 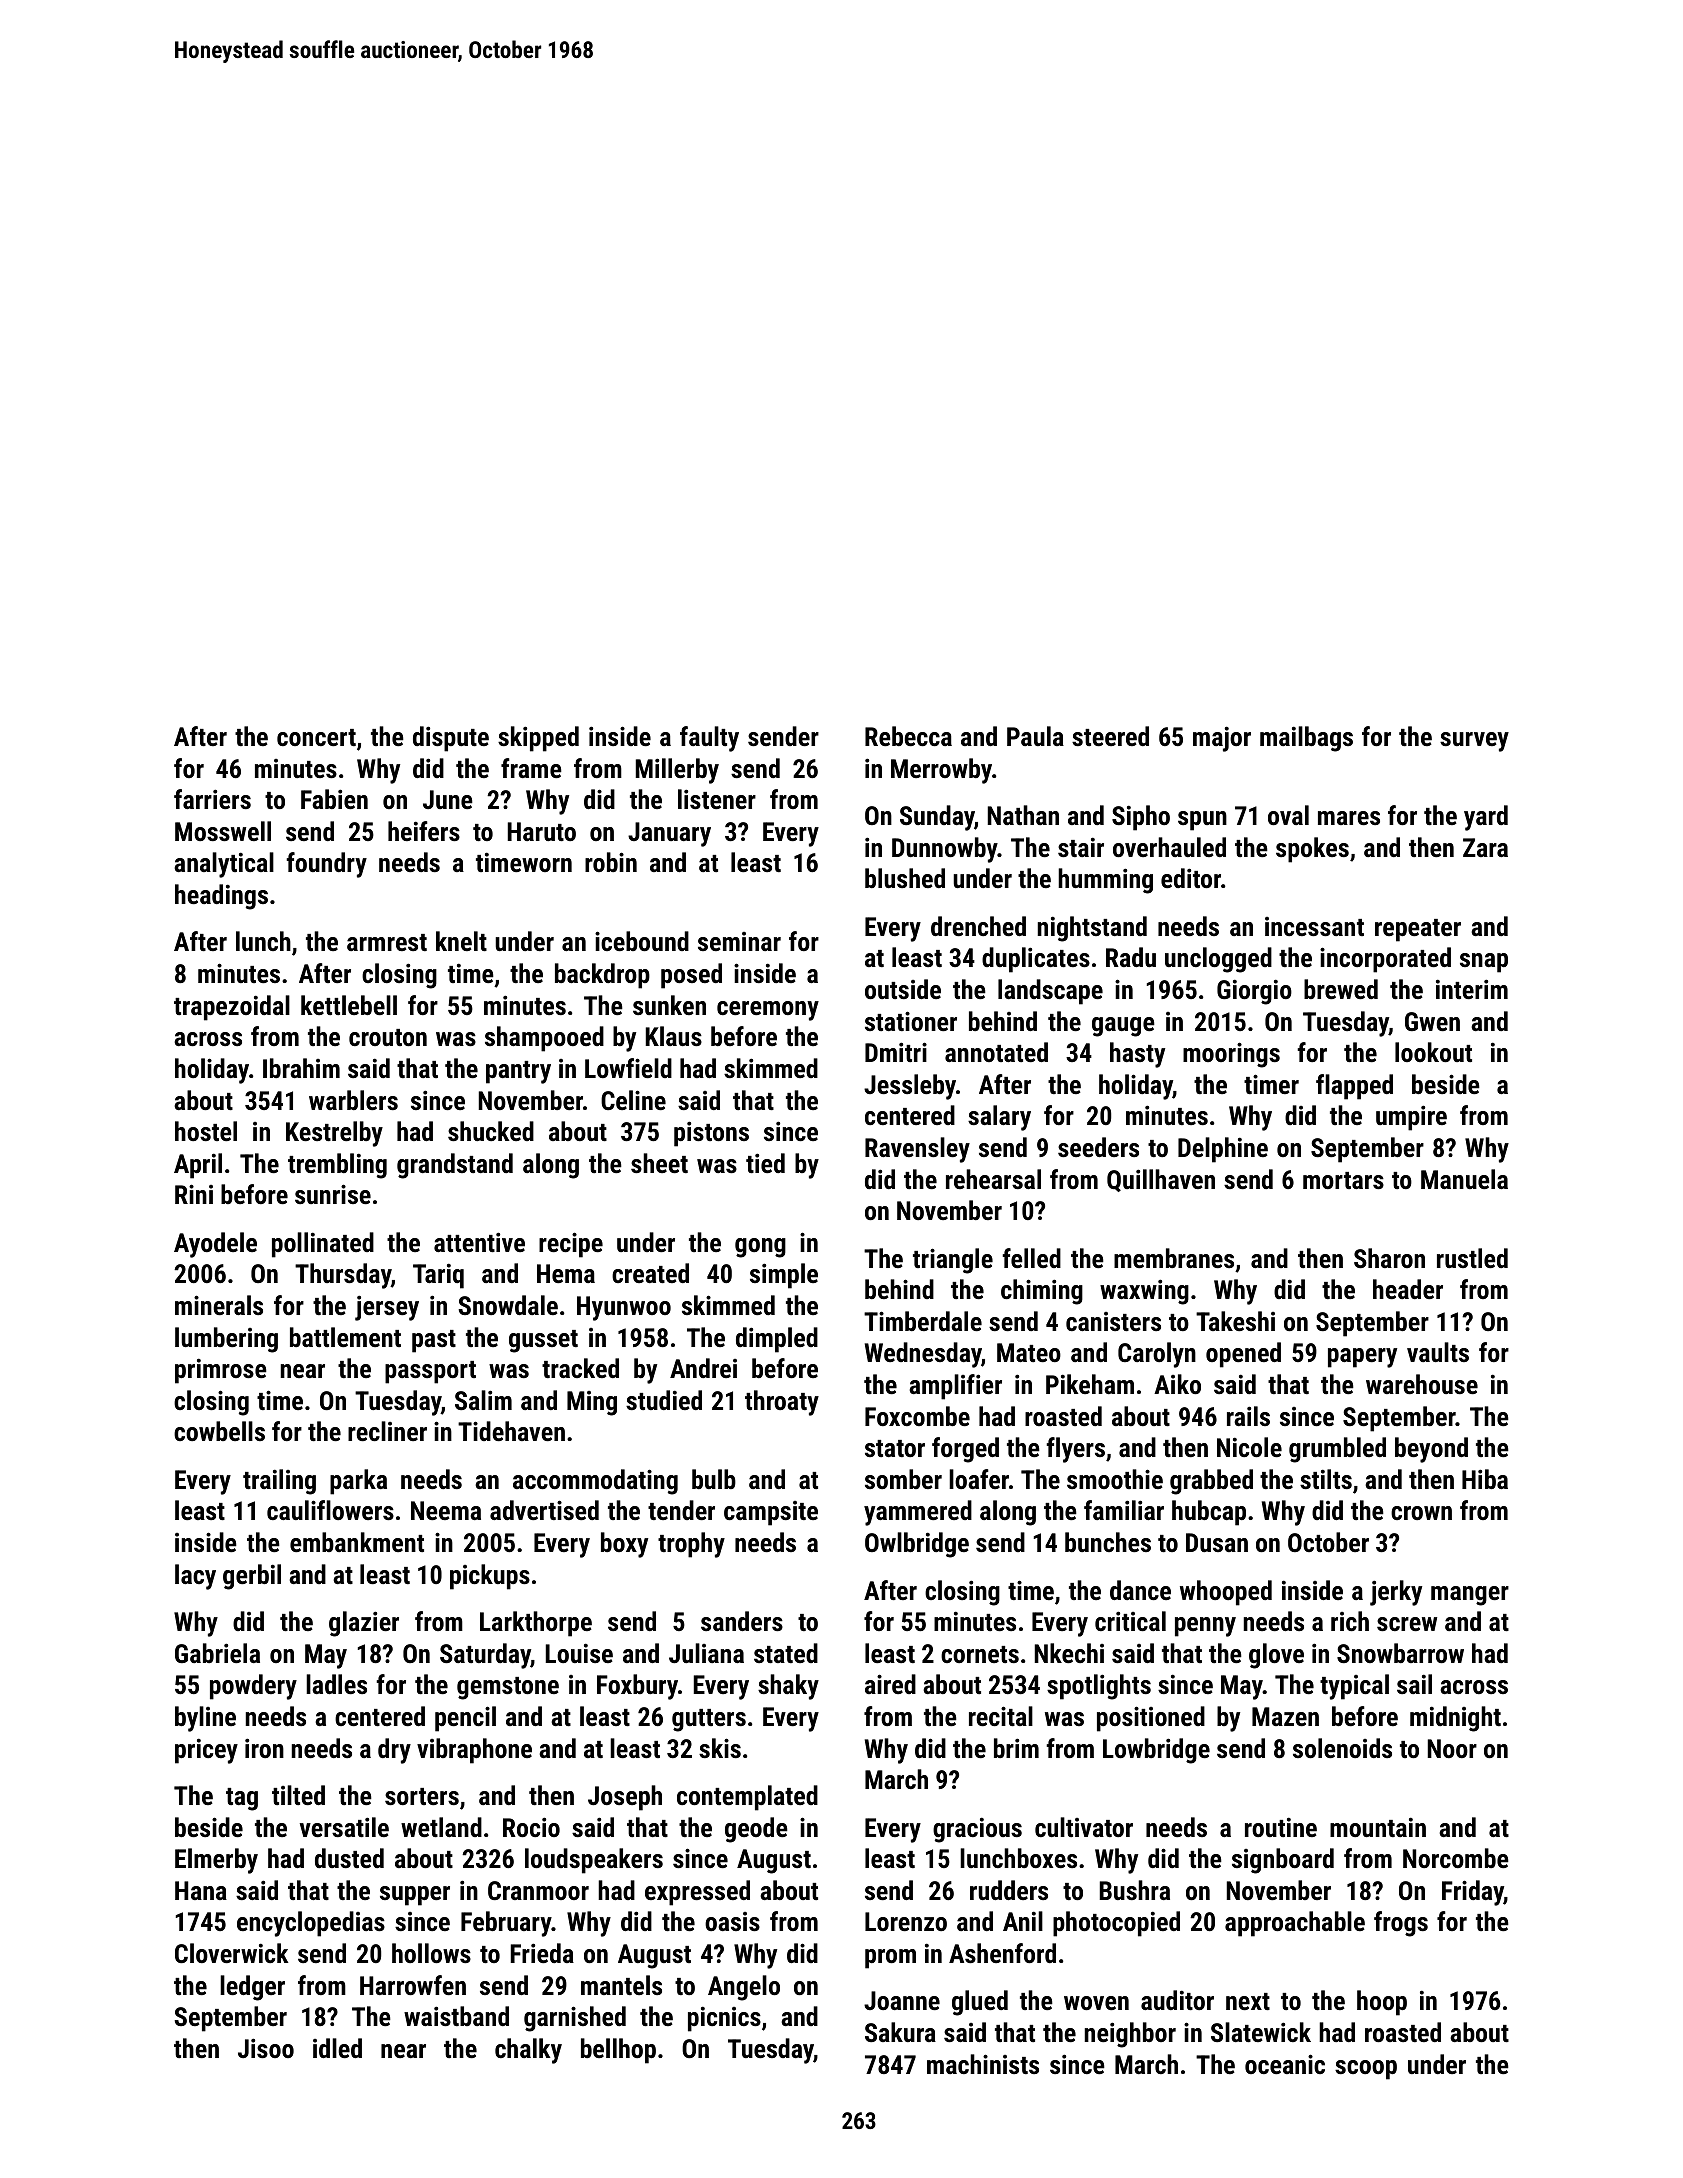 I want to click on Rebecca, so click(x=908, y=736).
